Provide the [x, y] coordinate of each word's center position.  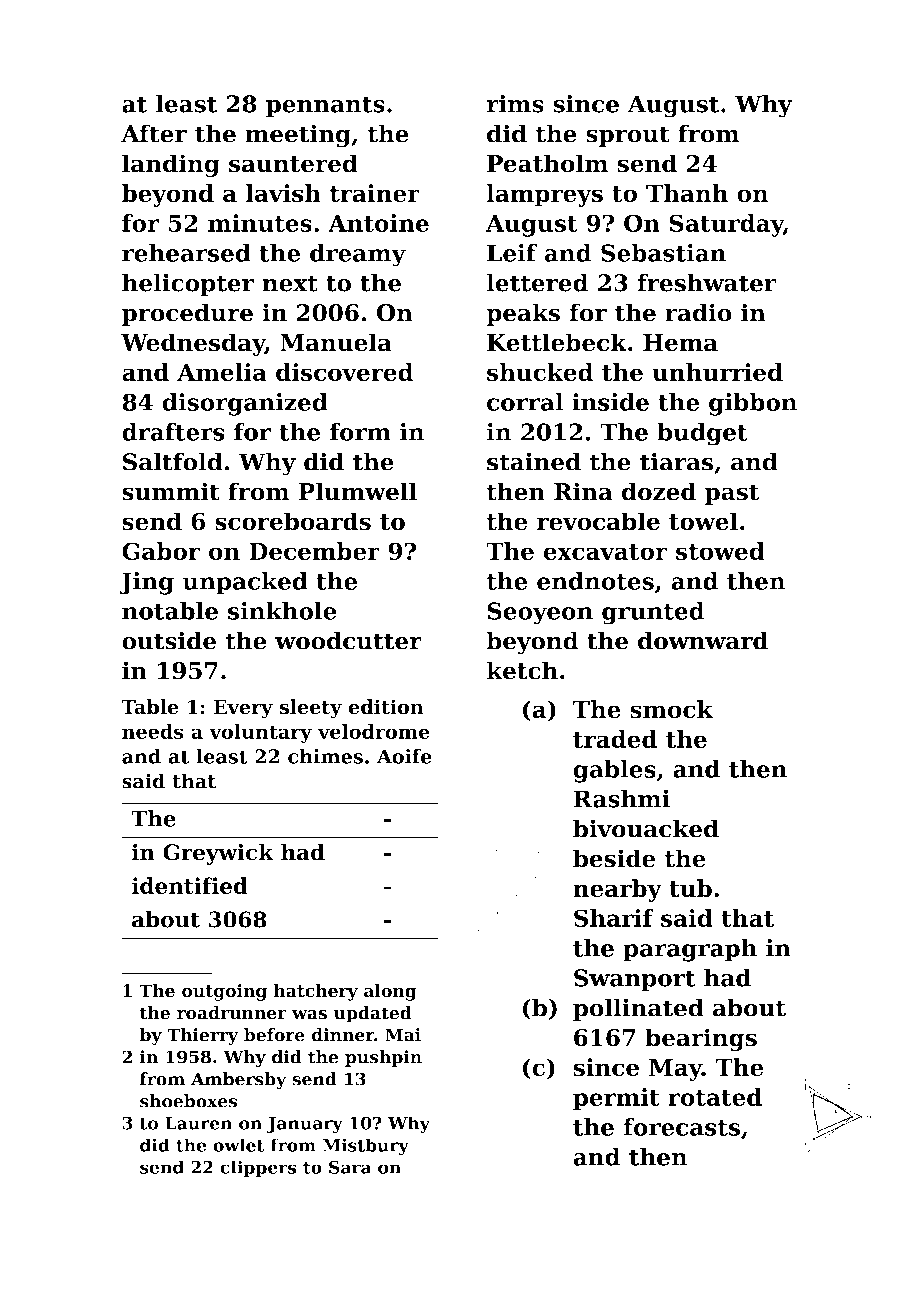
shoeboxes [188, 1101]
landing [171, 165]
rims [515, 103]
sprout [628, 136]
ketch [522, 670]
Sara [350, 1167]
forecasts [682, 1127]
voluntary [260, 733]
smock [671, 709]
